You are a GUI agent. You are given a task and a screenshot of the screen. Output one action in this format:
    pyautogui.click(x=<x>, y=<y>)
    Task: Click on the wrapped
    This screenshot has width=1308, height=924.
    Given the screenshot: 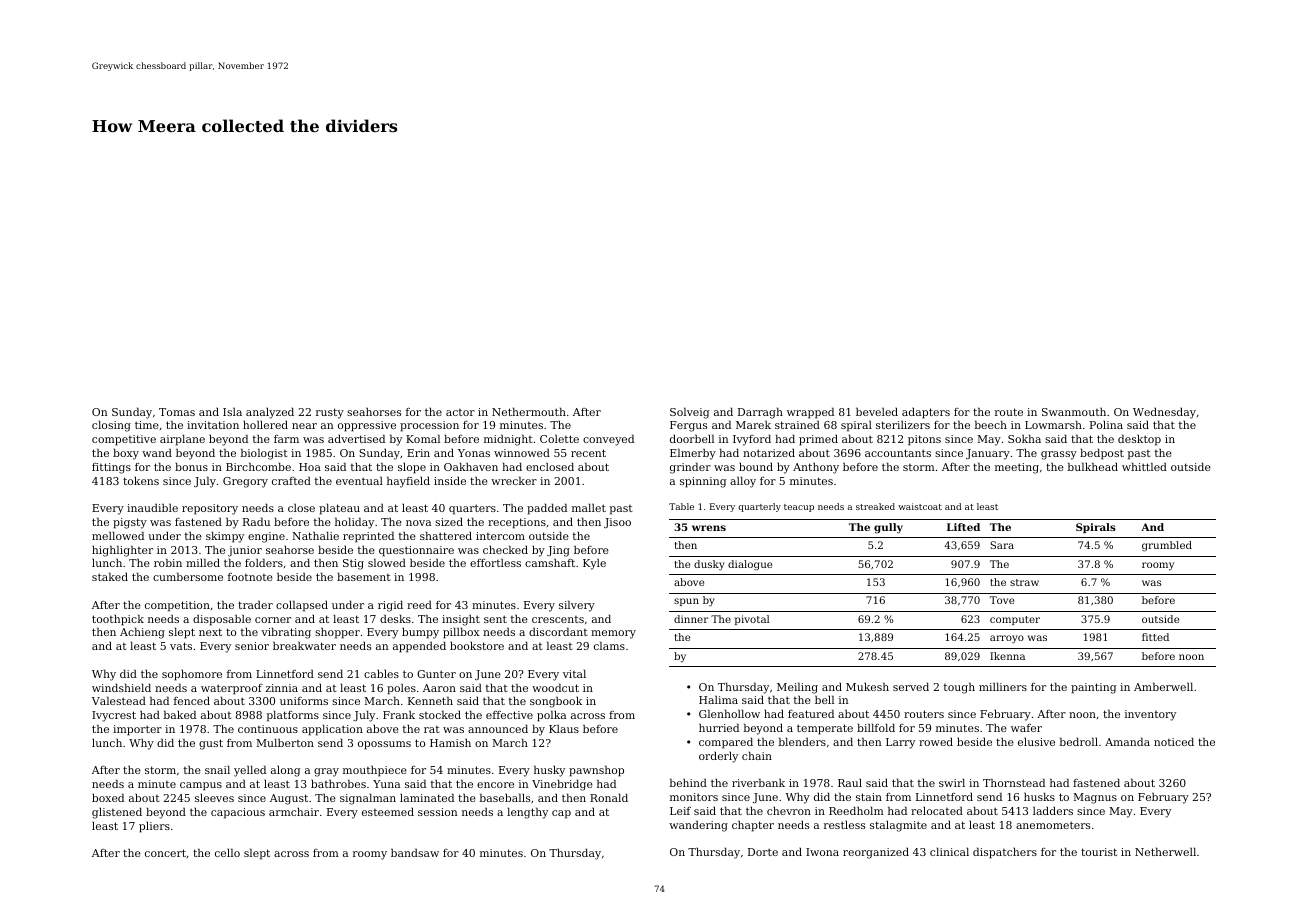 What is the action you would take?
    pyautogui.click(x=810, y=413)
